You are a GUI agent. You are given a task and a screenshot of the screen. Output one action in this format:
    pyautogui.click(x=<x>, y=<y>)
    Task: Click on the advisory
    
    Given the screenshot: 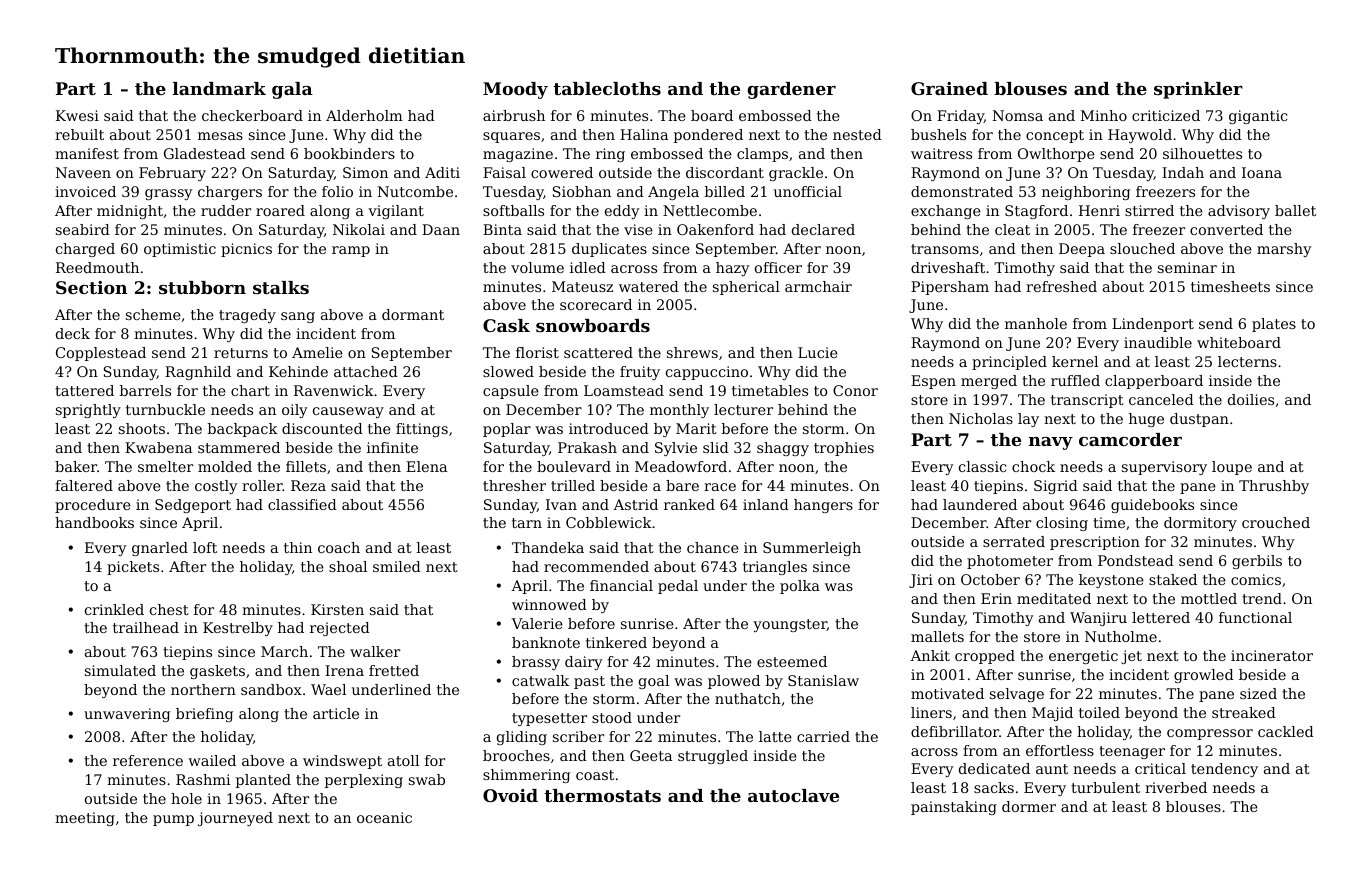 What is the action you would take?
    pyautogui.click(x=1239, y=212)
